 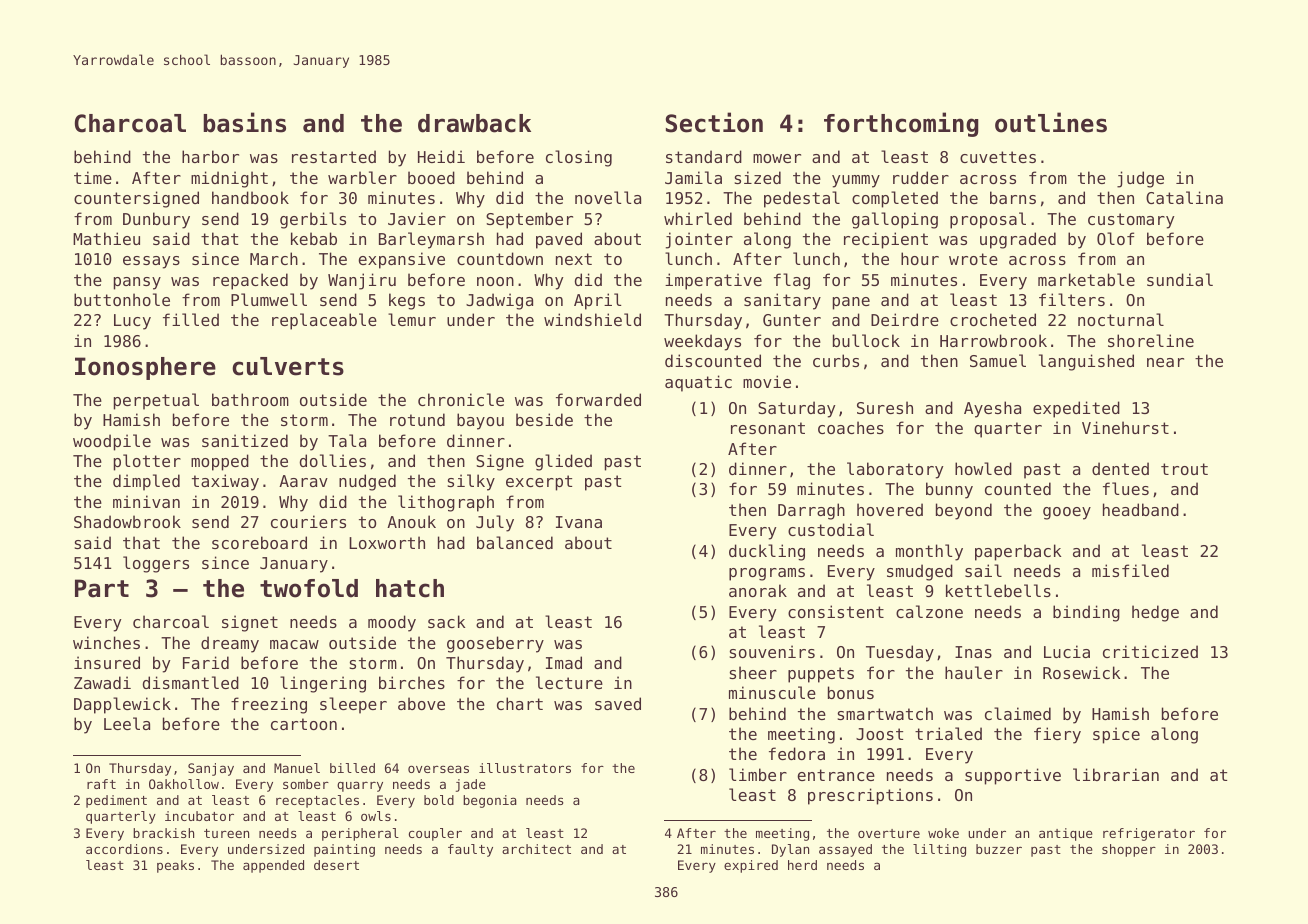 I want to click on basins, so click(x=244, y=122).
